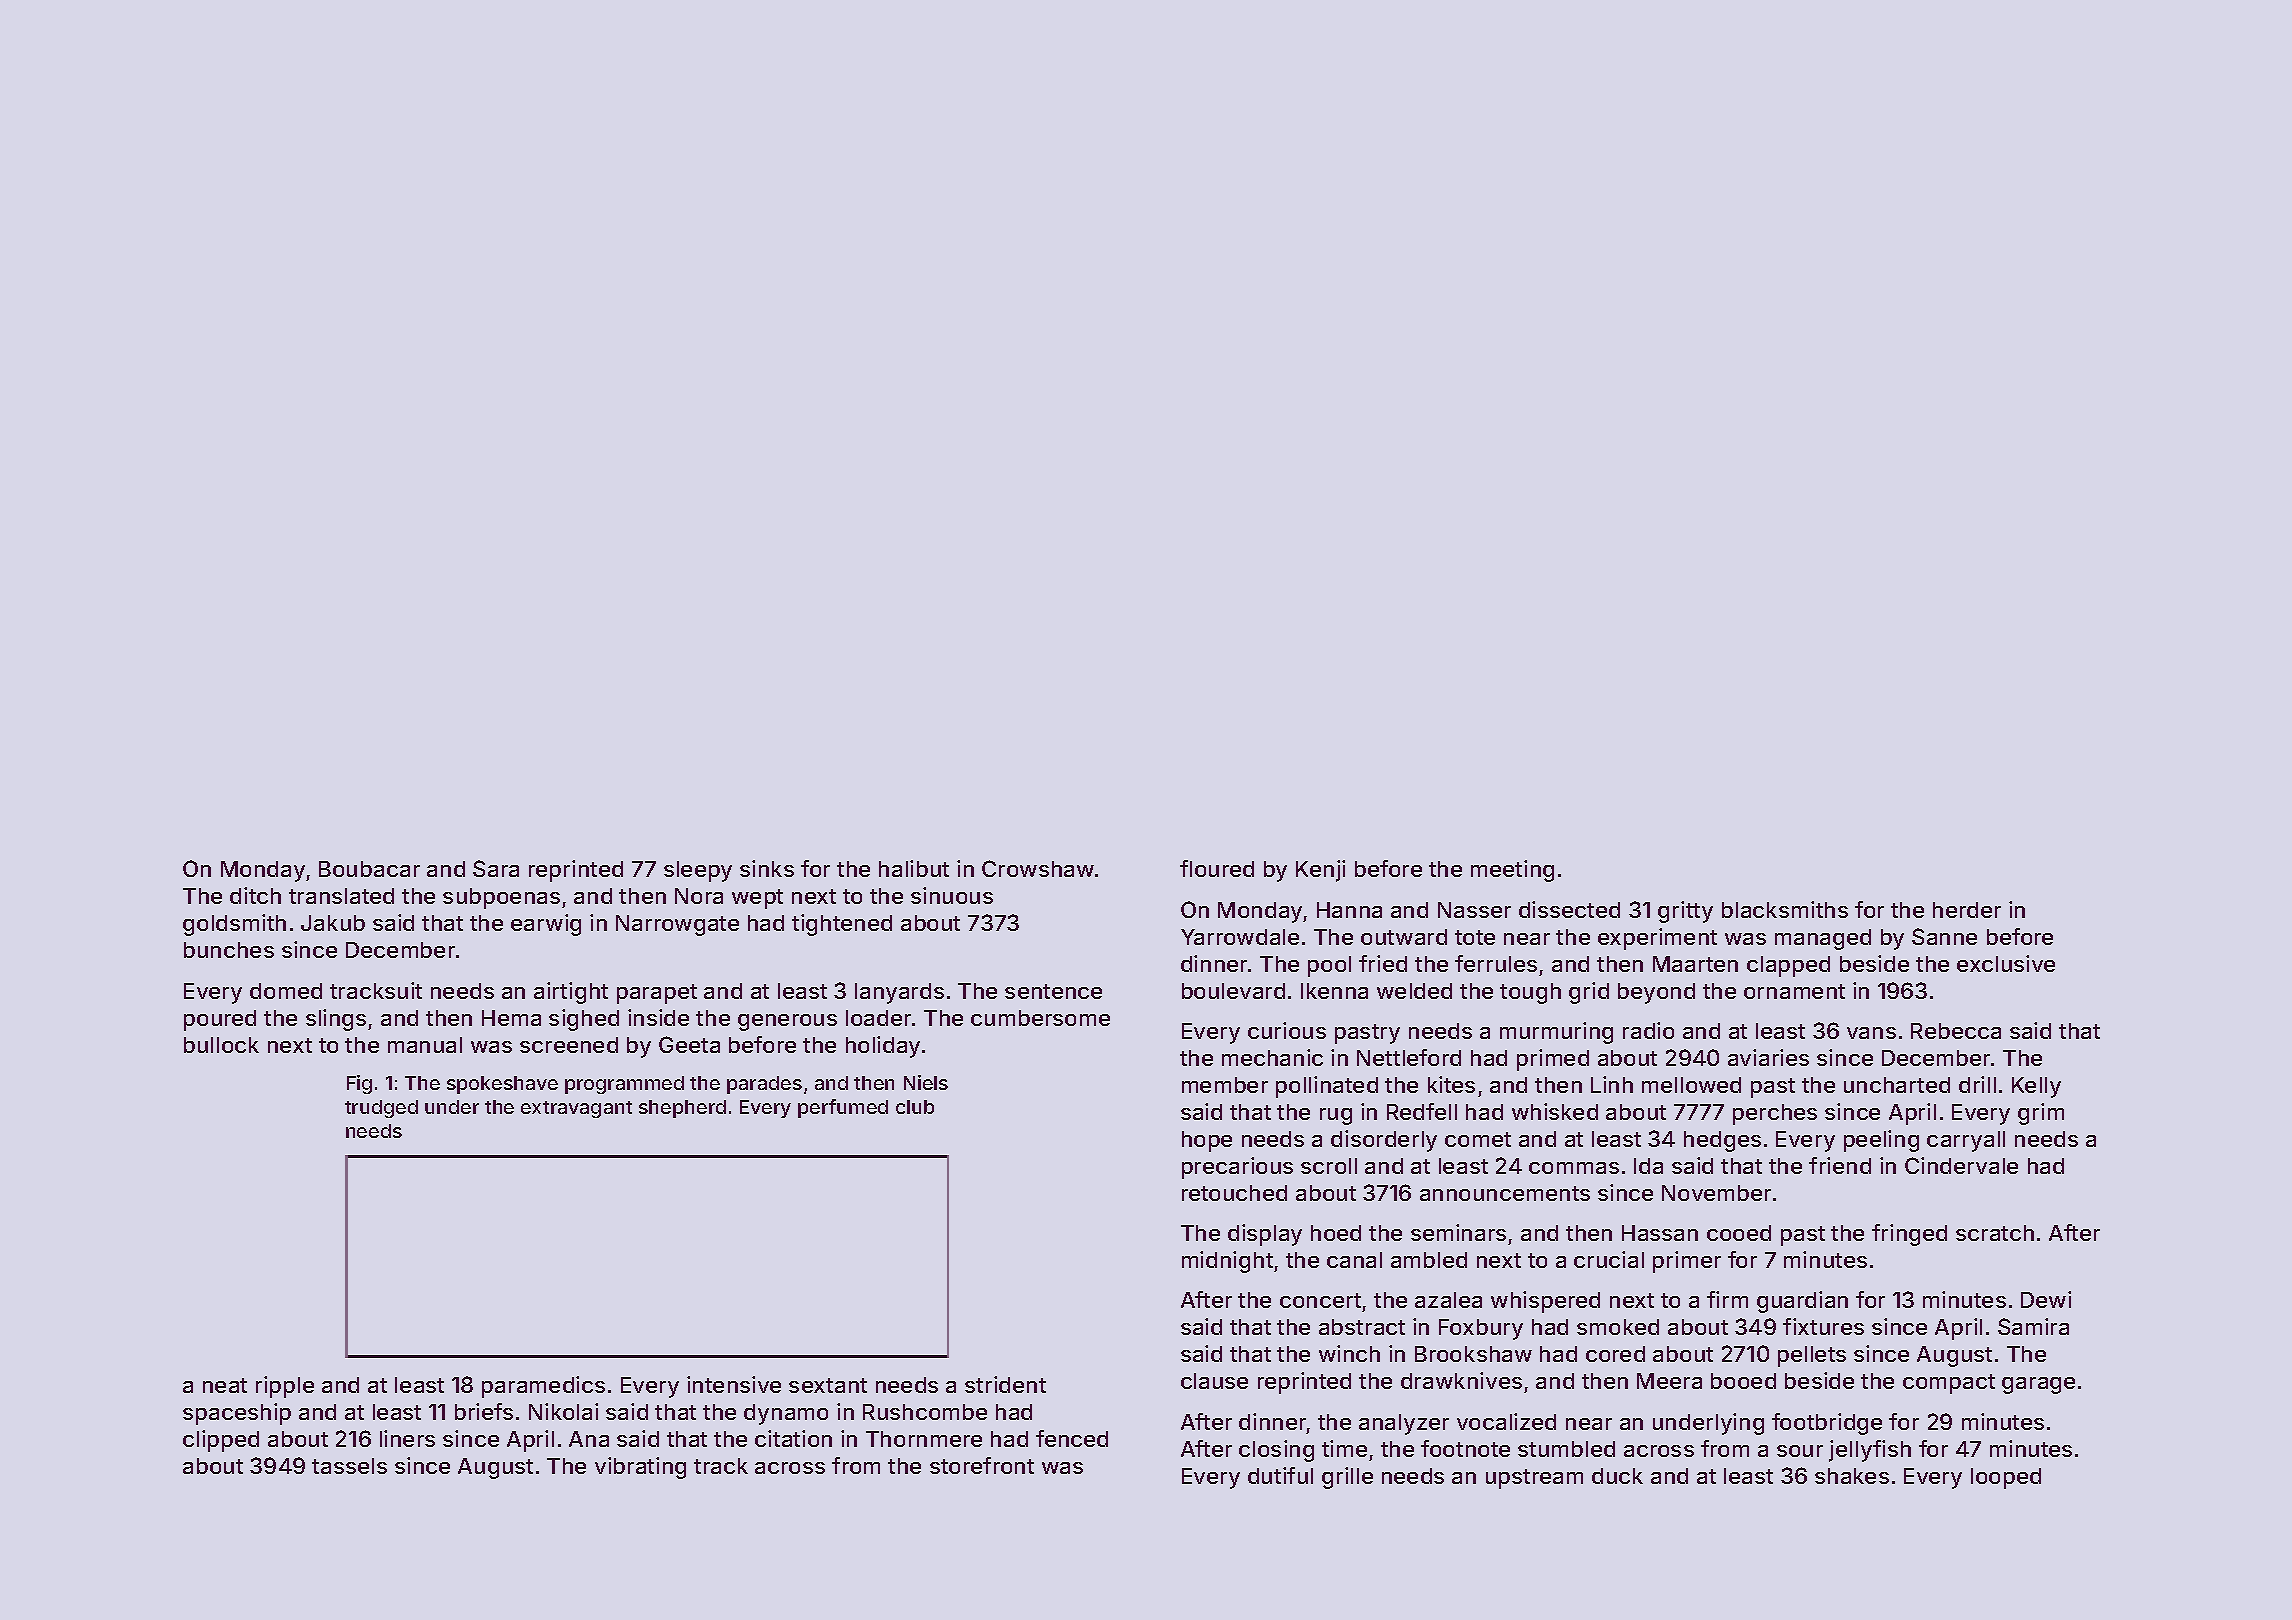  What do you see at coordinates (915, 1107) in the screenshot?
I see `club` at bounding box center [915, 1107].
